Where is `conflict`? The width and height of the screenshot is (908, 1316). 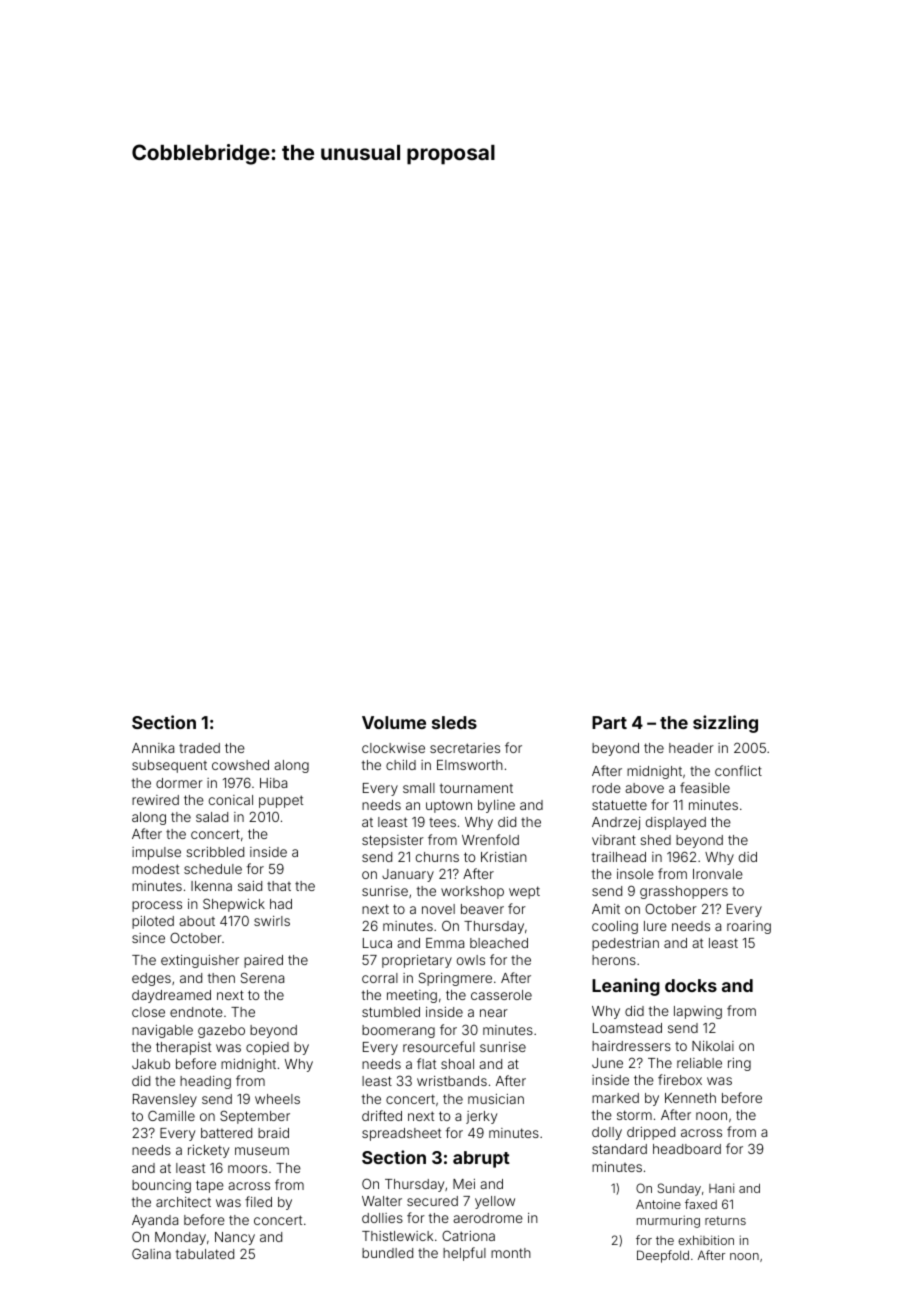
conflict is located at coordinates (738, 770).
